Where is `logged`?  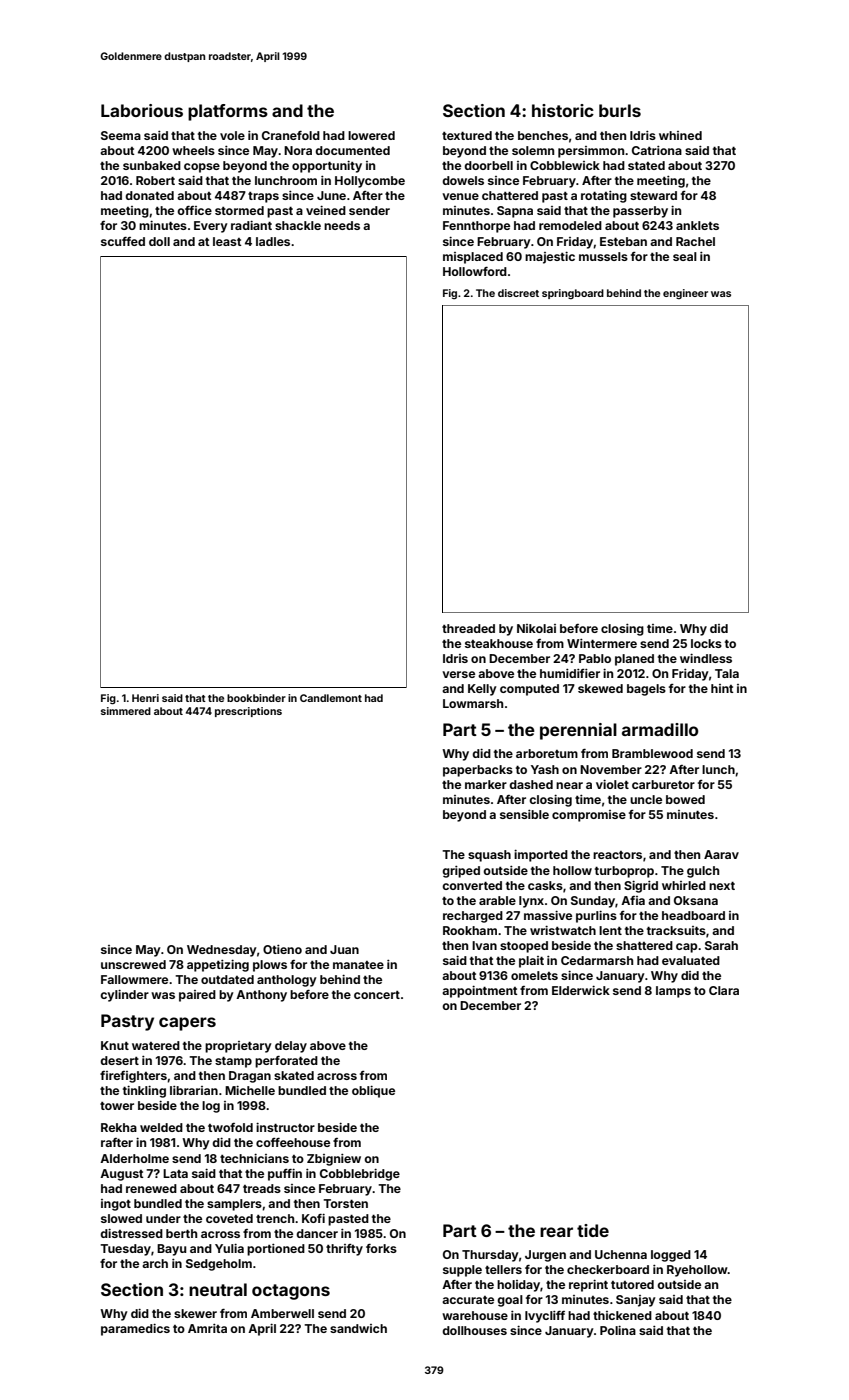
logged is located at coordinates (671, 1256).
